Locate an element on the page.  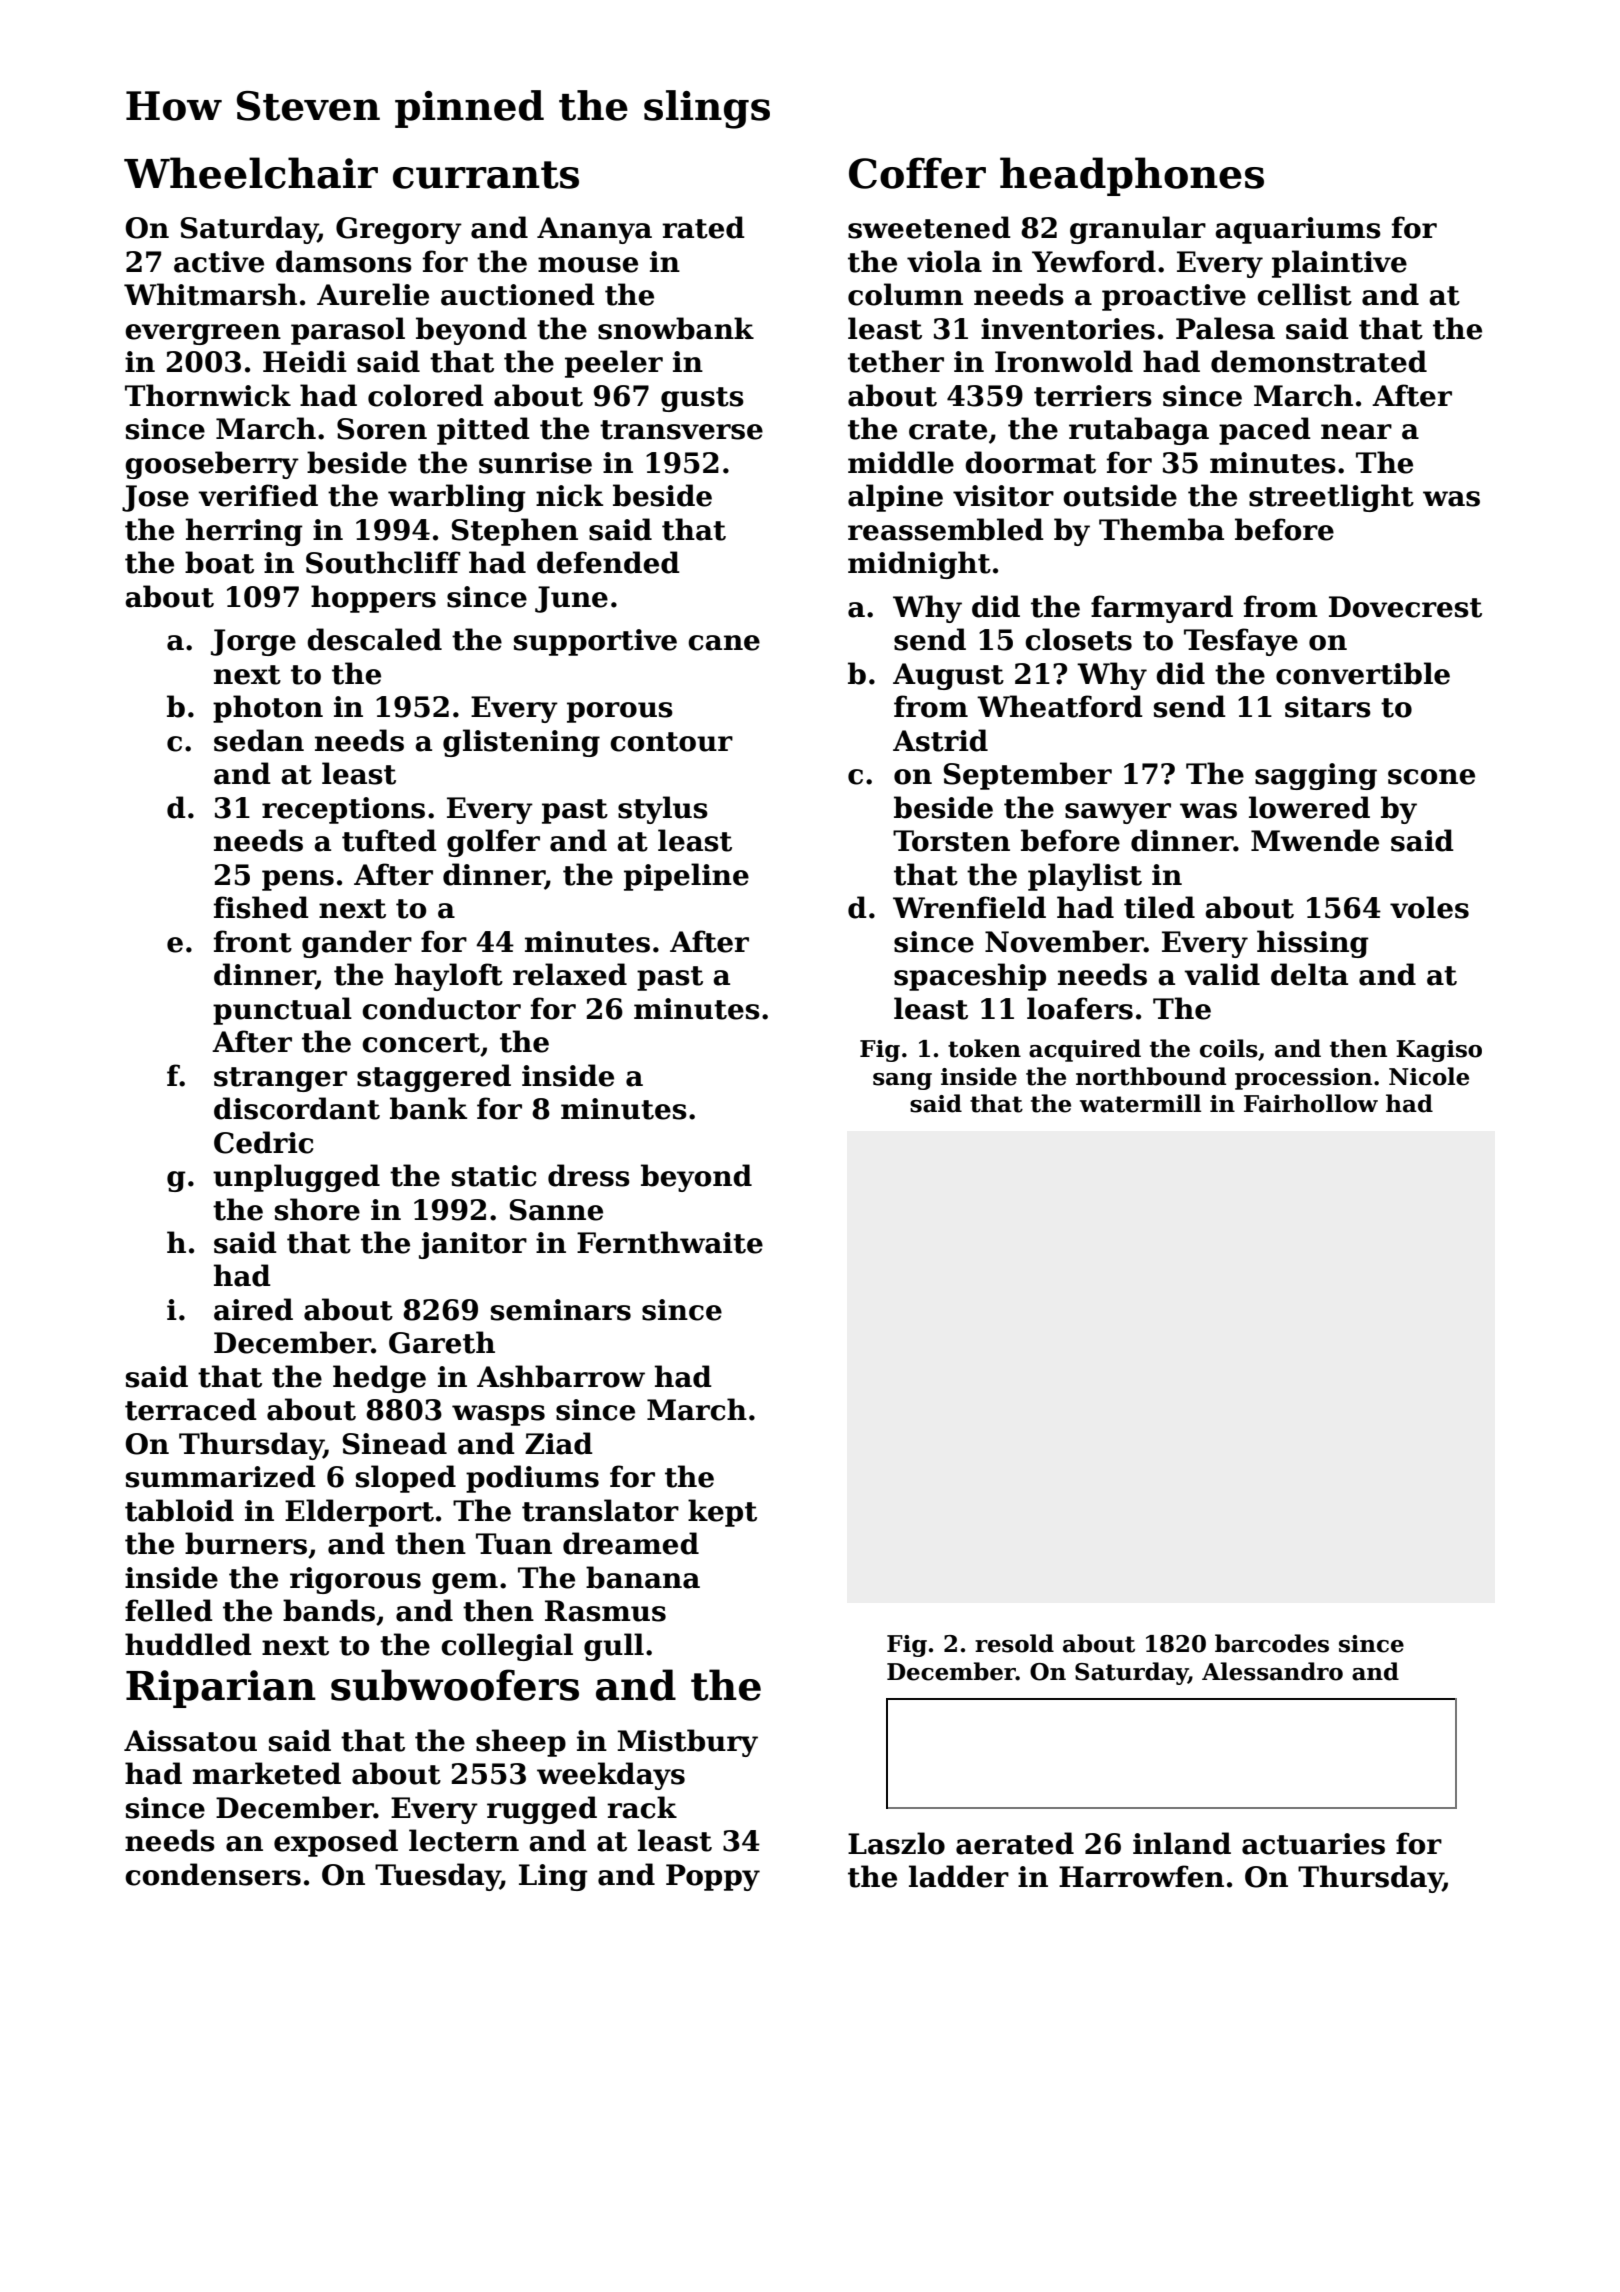
peeler is located at coordinates (614, 364).
